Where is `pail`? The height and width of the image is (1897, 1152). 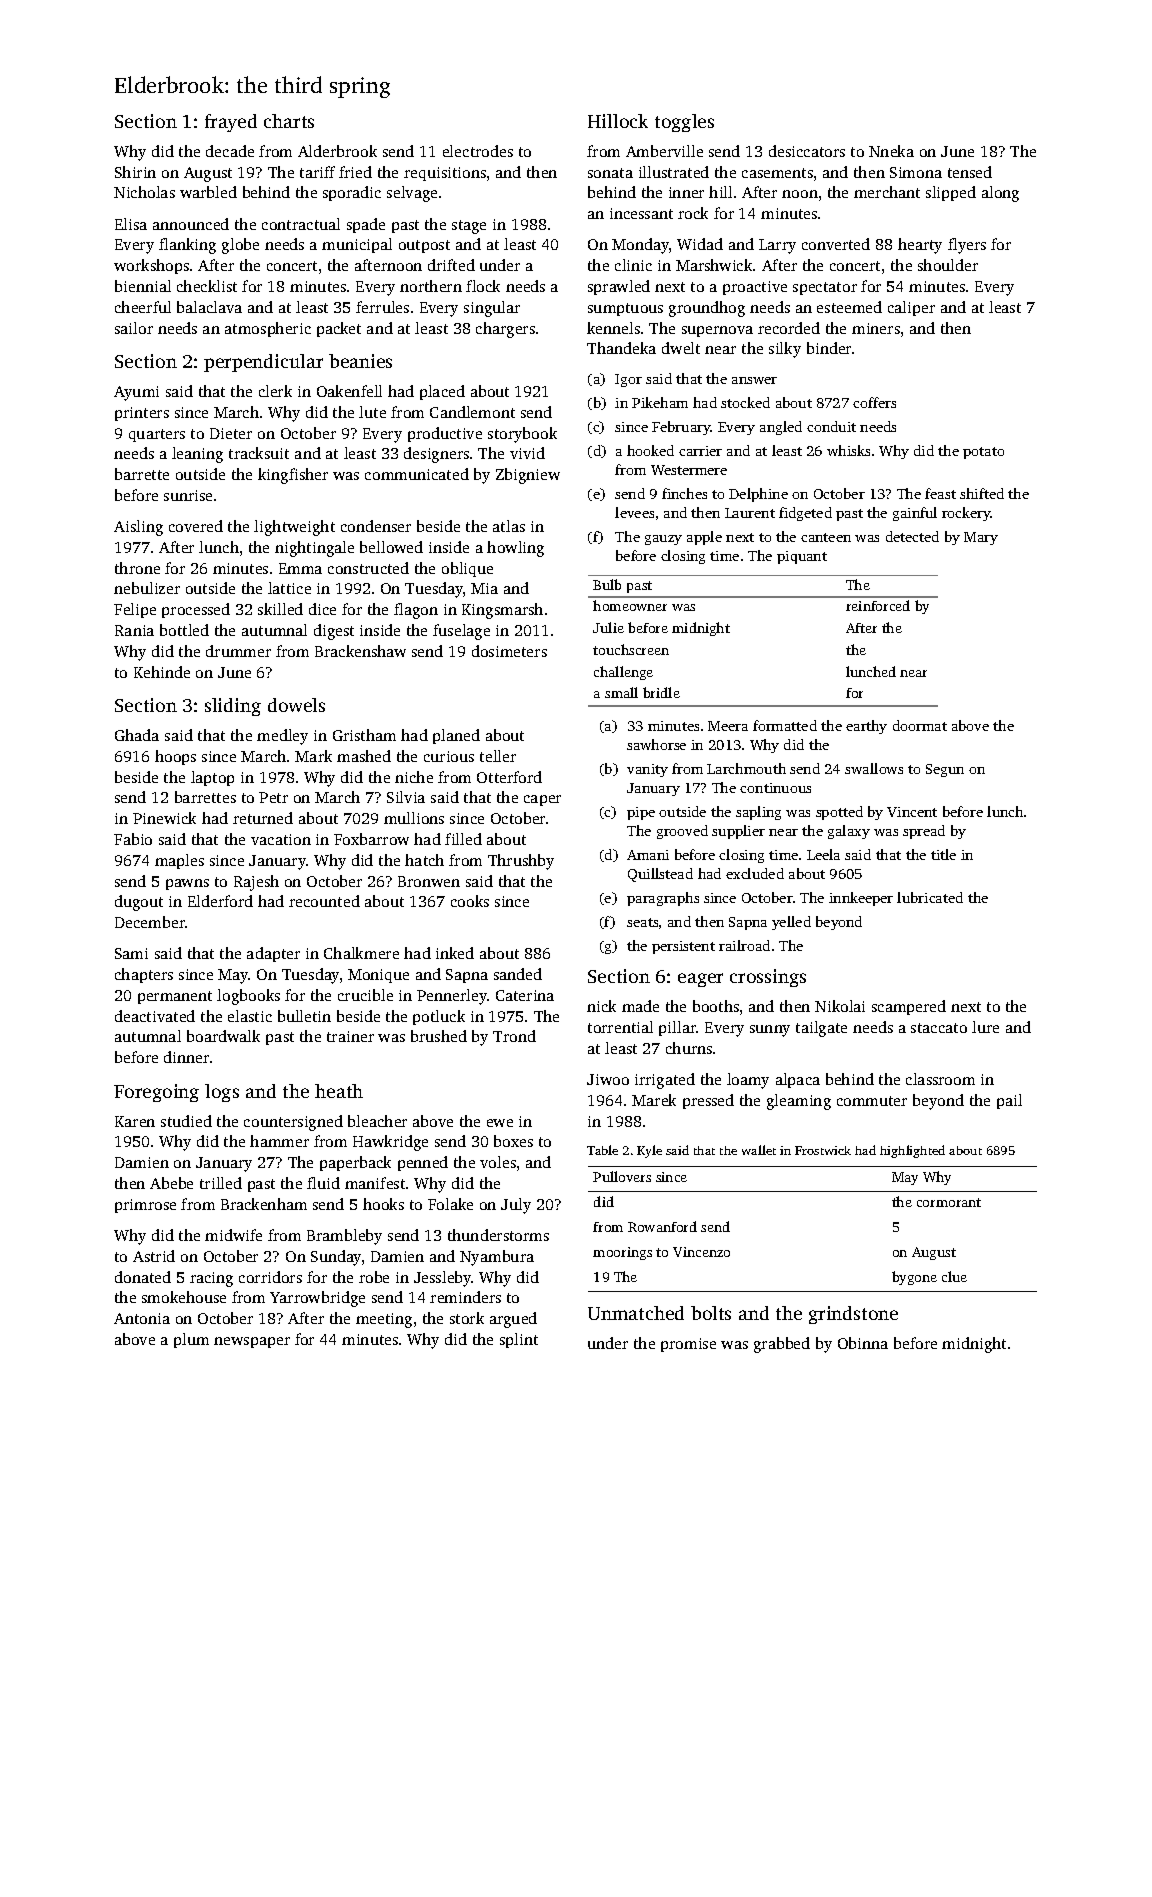 pail is located at coordinates (1009, 1101).
